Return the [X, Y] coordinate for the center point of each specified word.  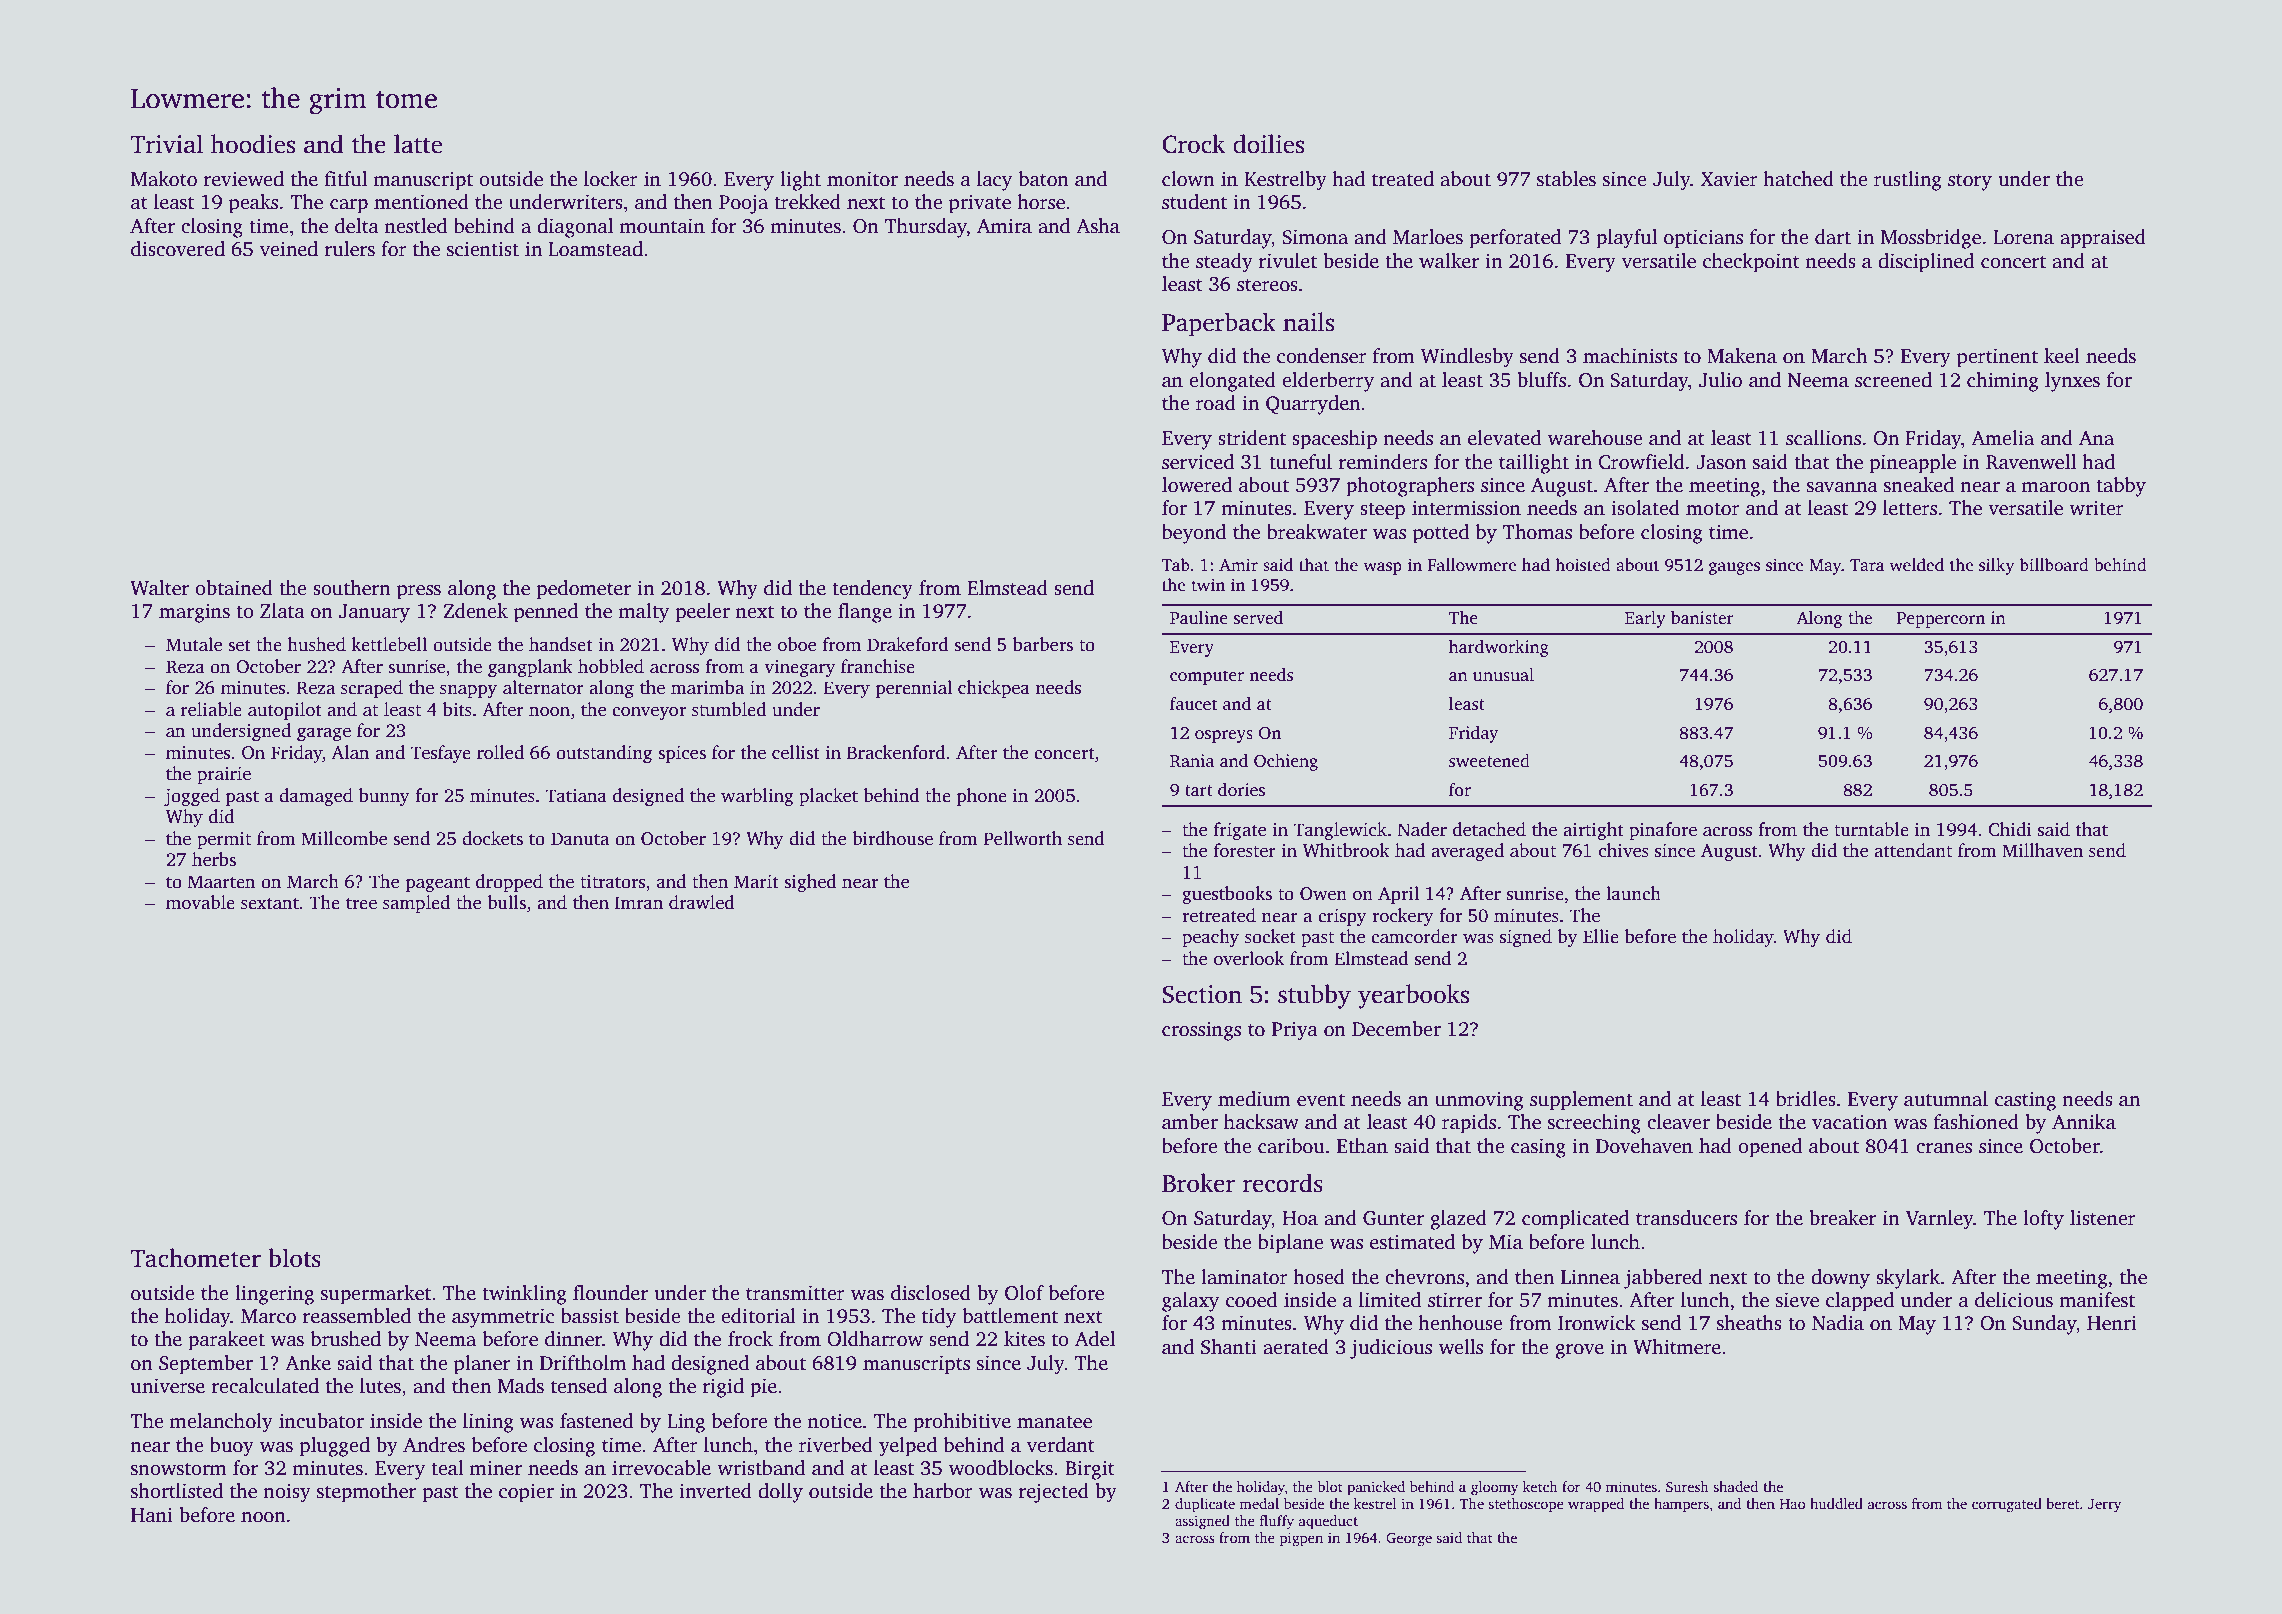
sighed [810, 883]
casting [2025, 1101]
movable [200, 902]
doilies [1268, 144]
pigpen [1301, 1539]
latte [418, 144]
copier [526, 1493]
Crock [1193, 144]
